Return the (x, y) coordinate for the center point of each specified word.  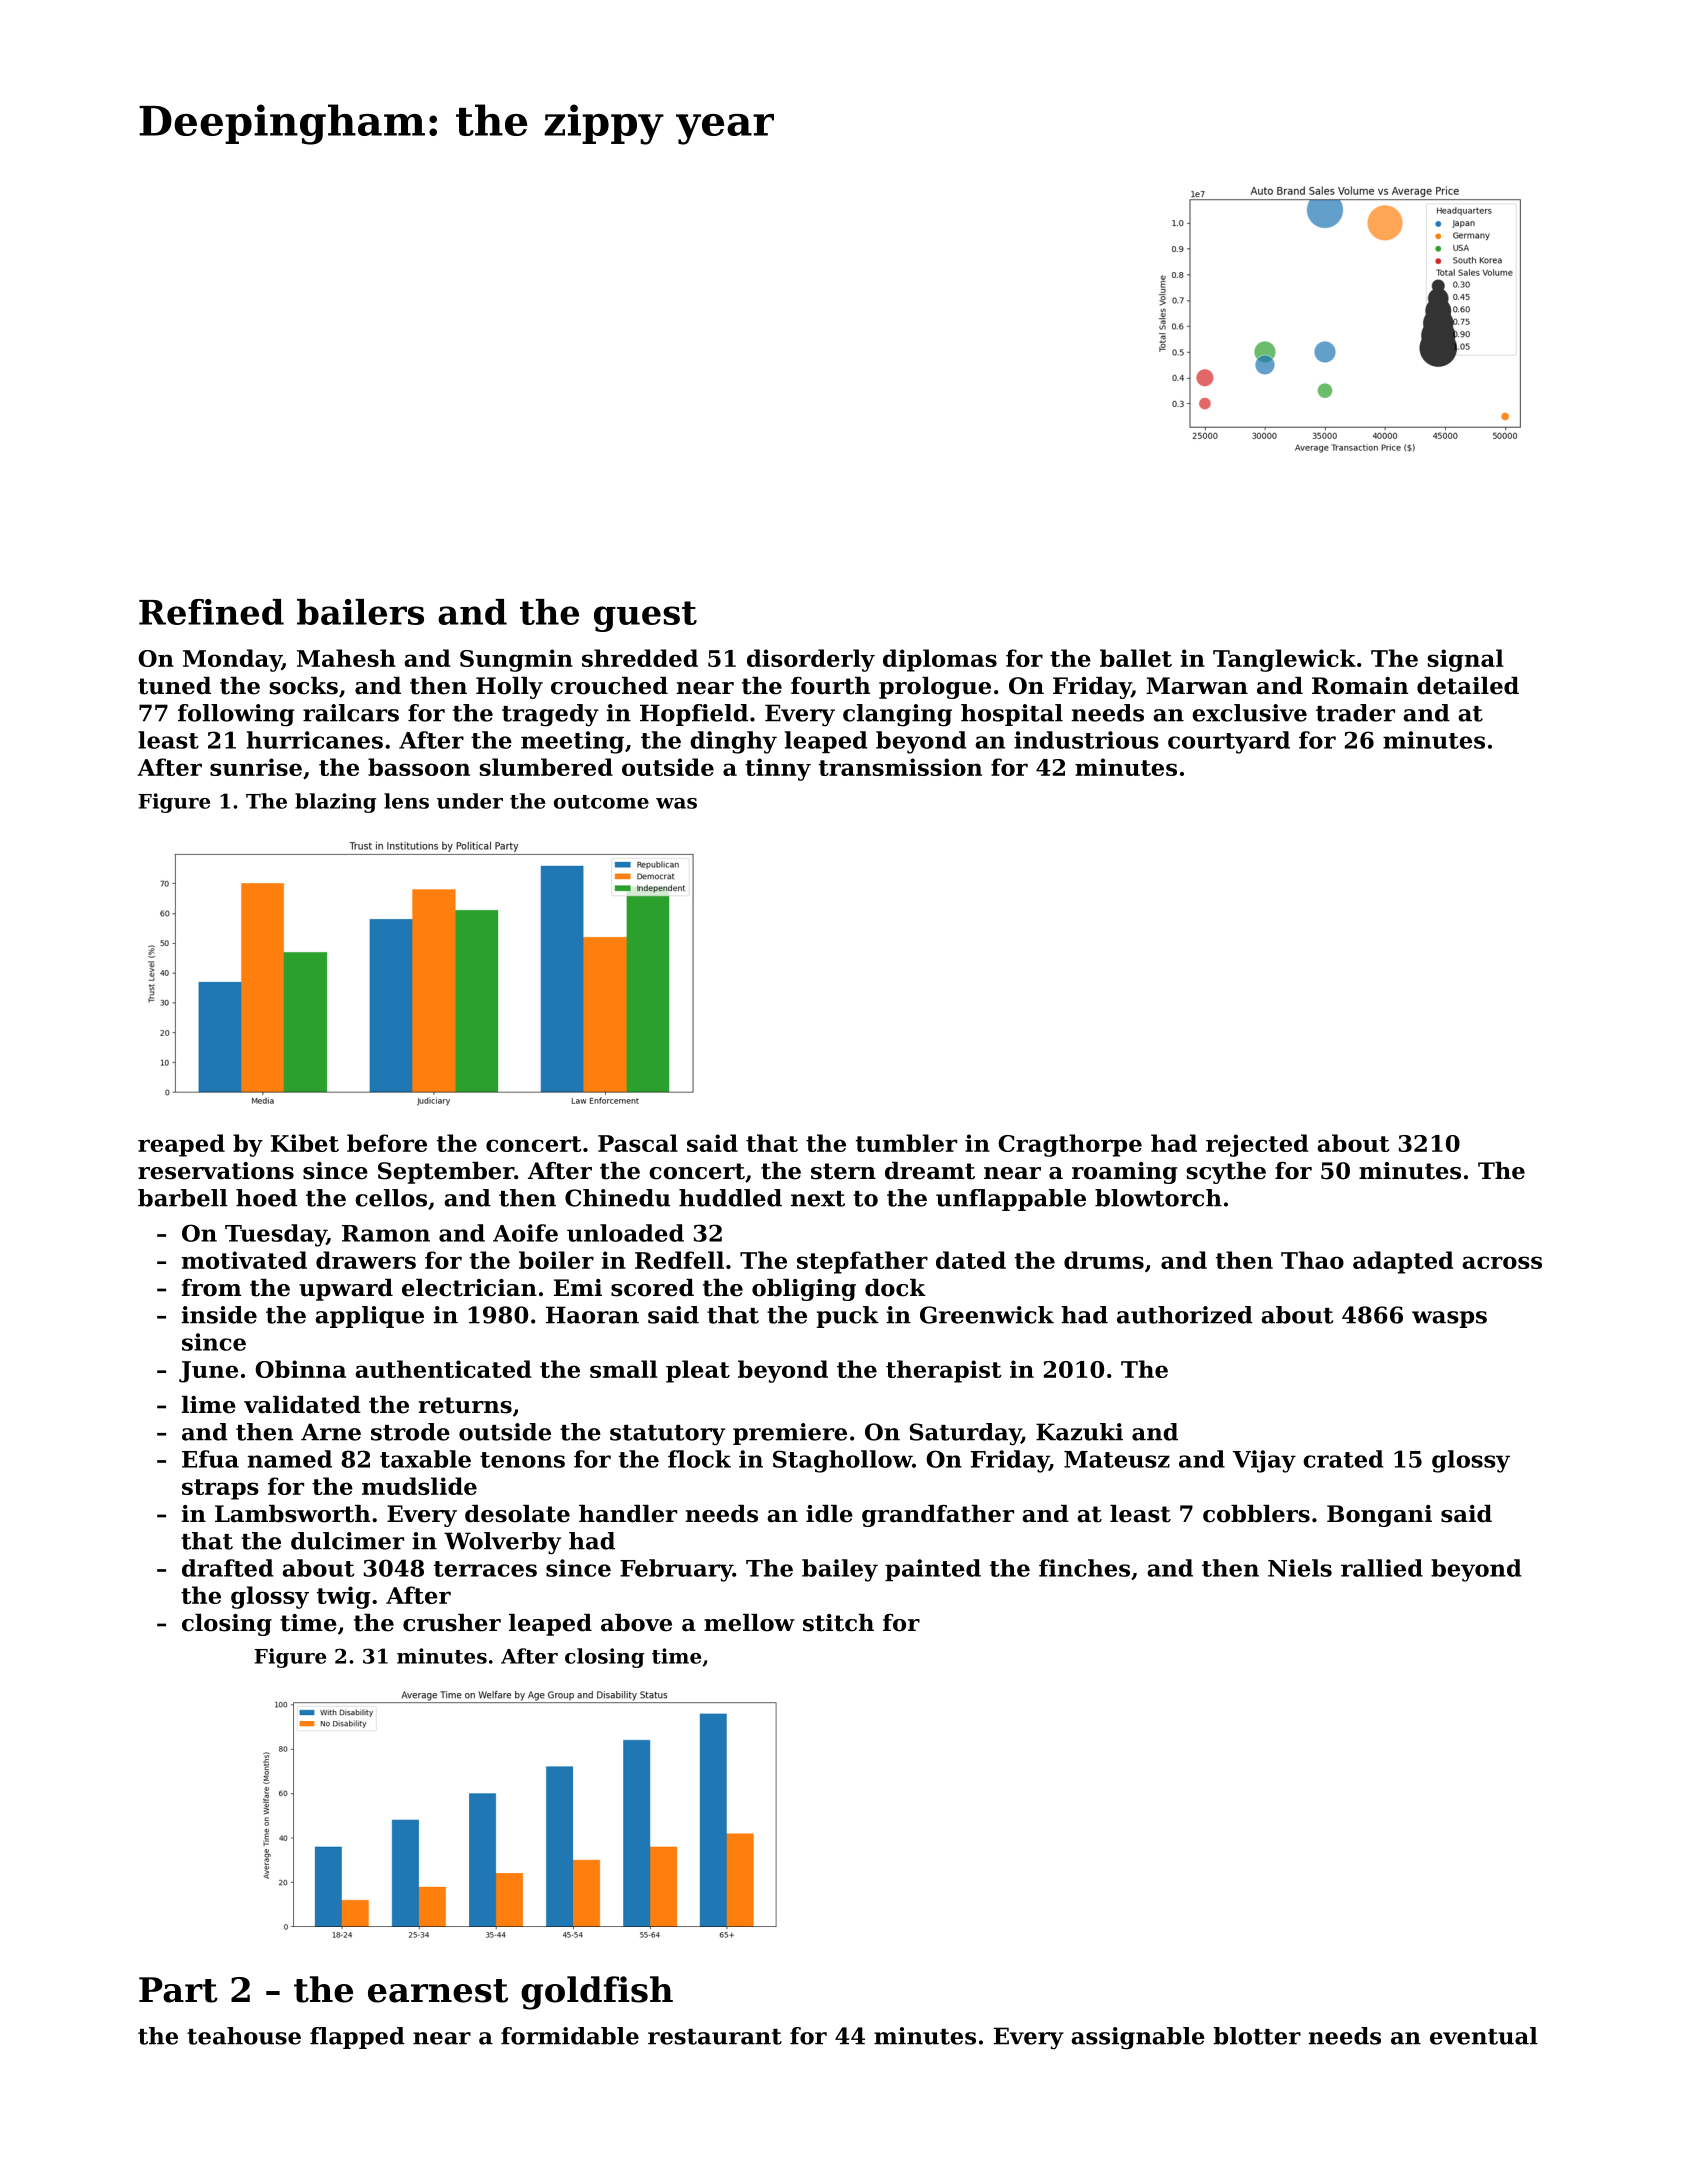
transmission (900, 767)
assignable (1138, 2038)
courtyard (1229, 742)
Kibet (305, 1143)
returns (465, 1405)
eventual (1484, 2036)
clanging (897, 715)
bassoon (419, 767)
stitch (838, 1623)
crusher (452, 1623)
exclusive (1249, 713)
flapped (357, 2038)
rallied (1382, 1568)
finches (1084, 1568)
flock (699, 1459)
